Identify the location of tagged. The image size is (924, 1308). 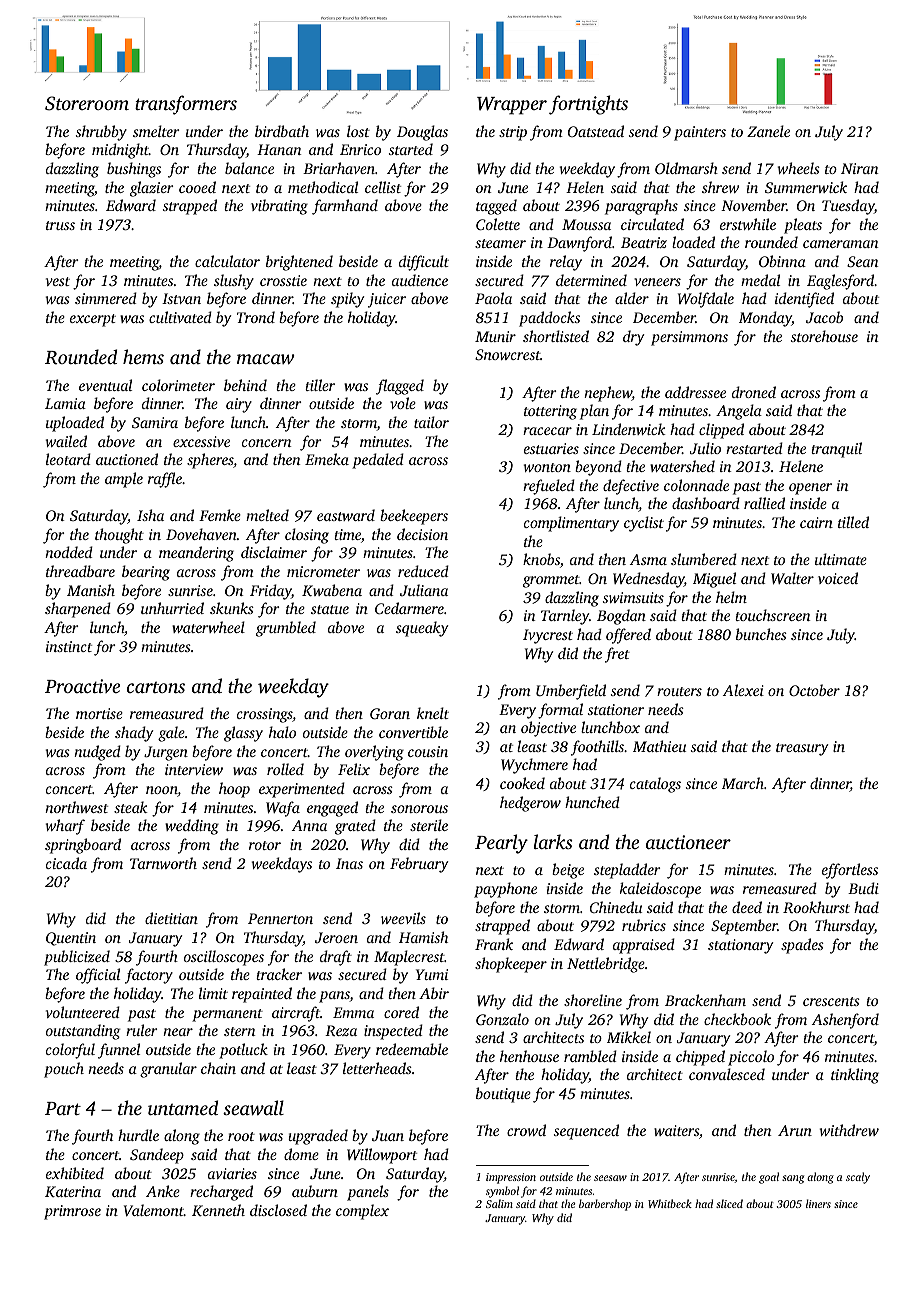
(496, 207).
